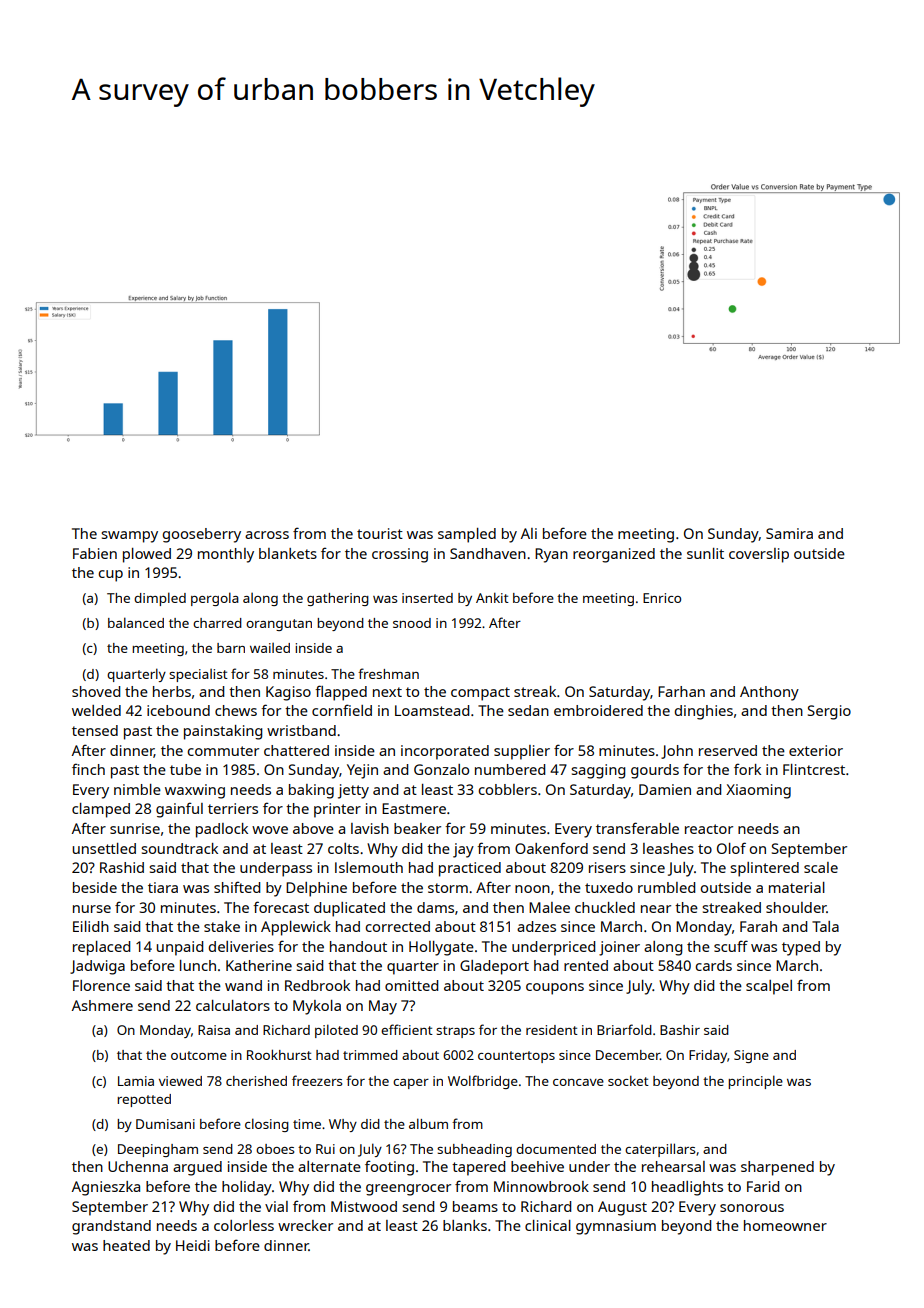 The image size is (924, 1308). What do you see at coordinates (329, 1166) in the screenshot?
I see `alternate` at bounding box center [329, 1166].
